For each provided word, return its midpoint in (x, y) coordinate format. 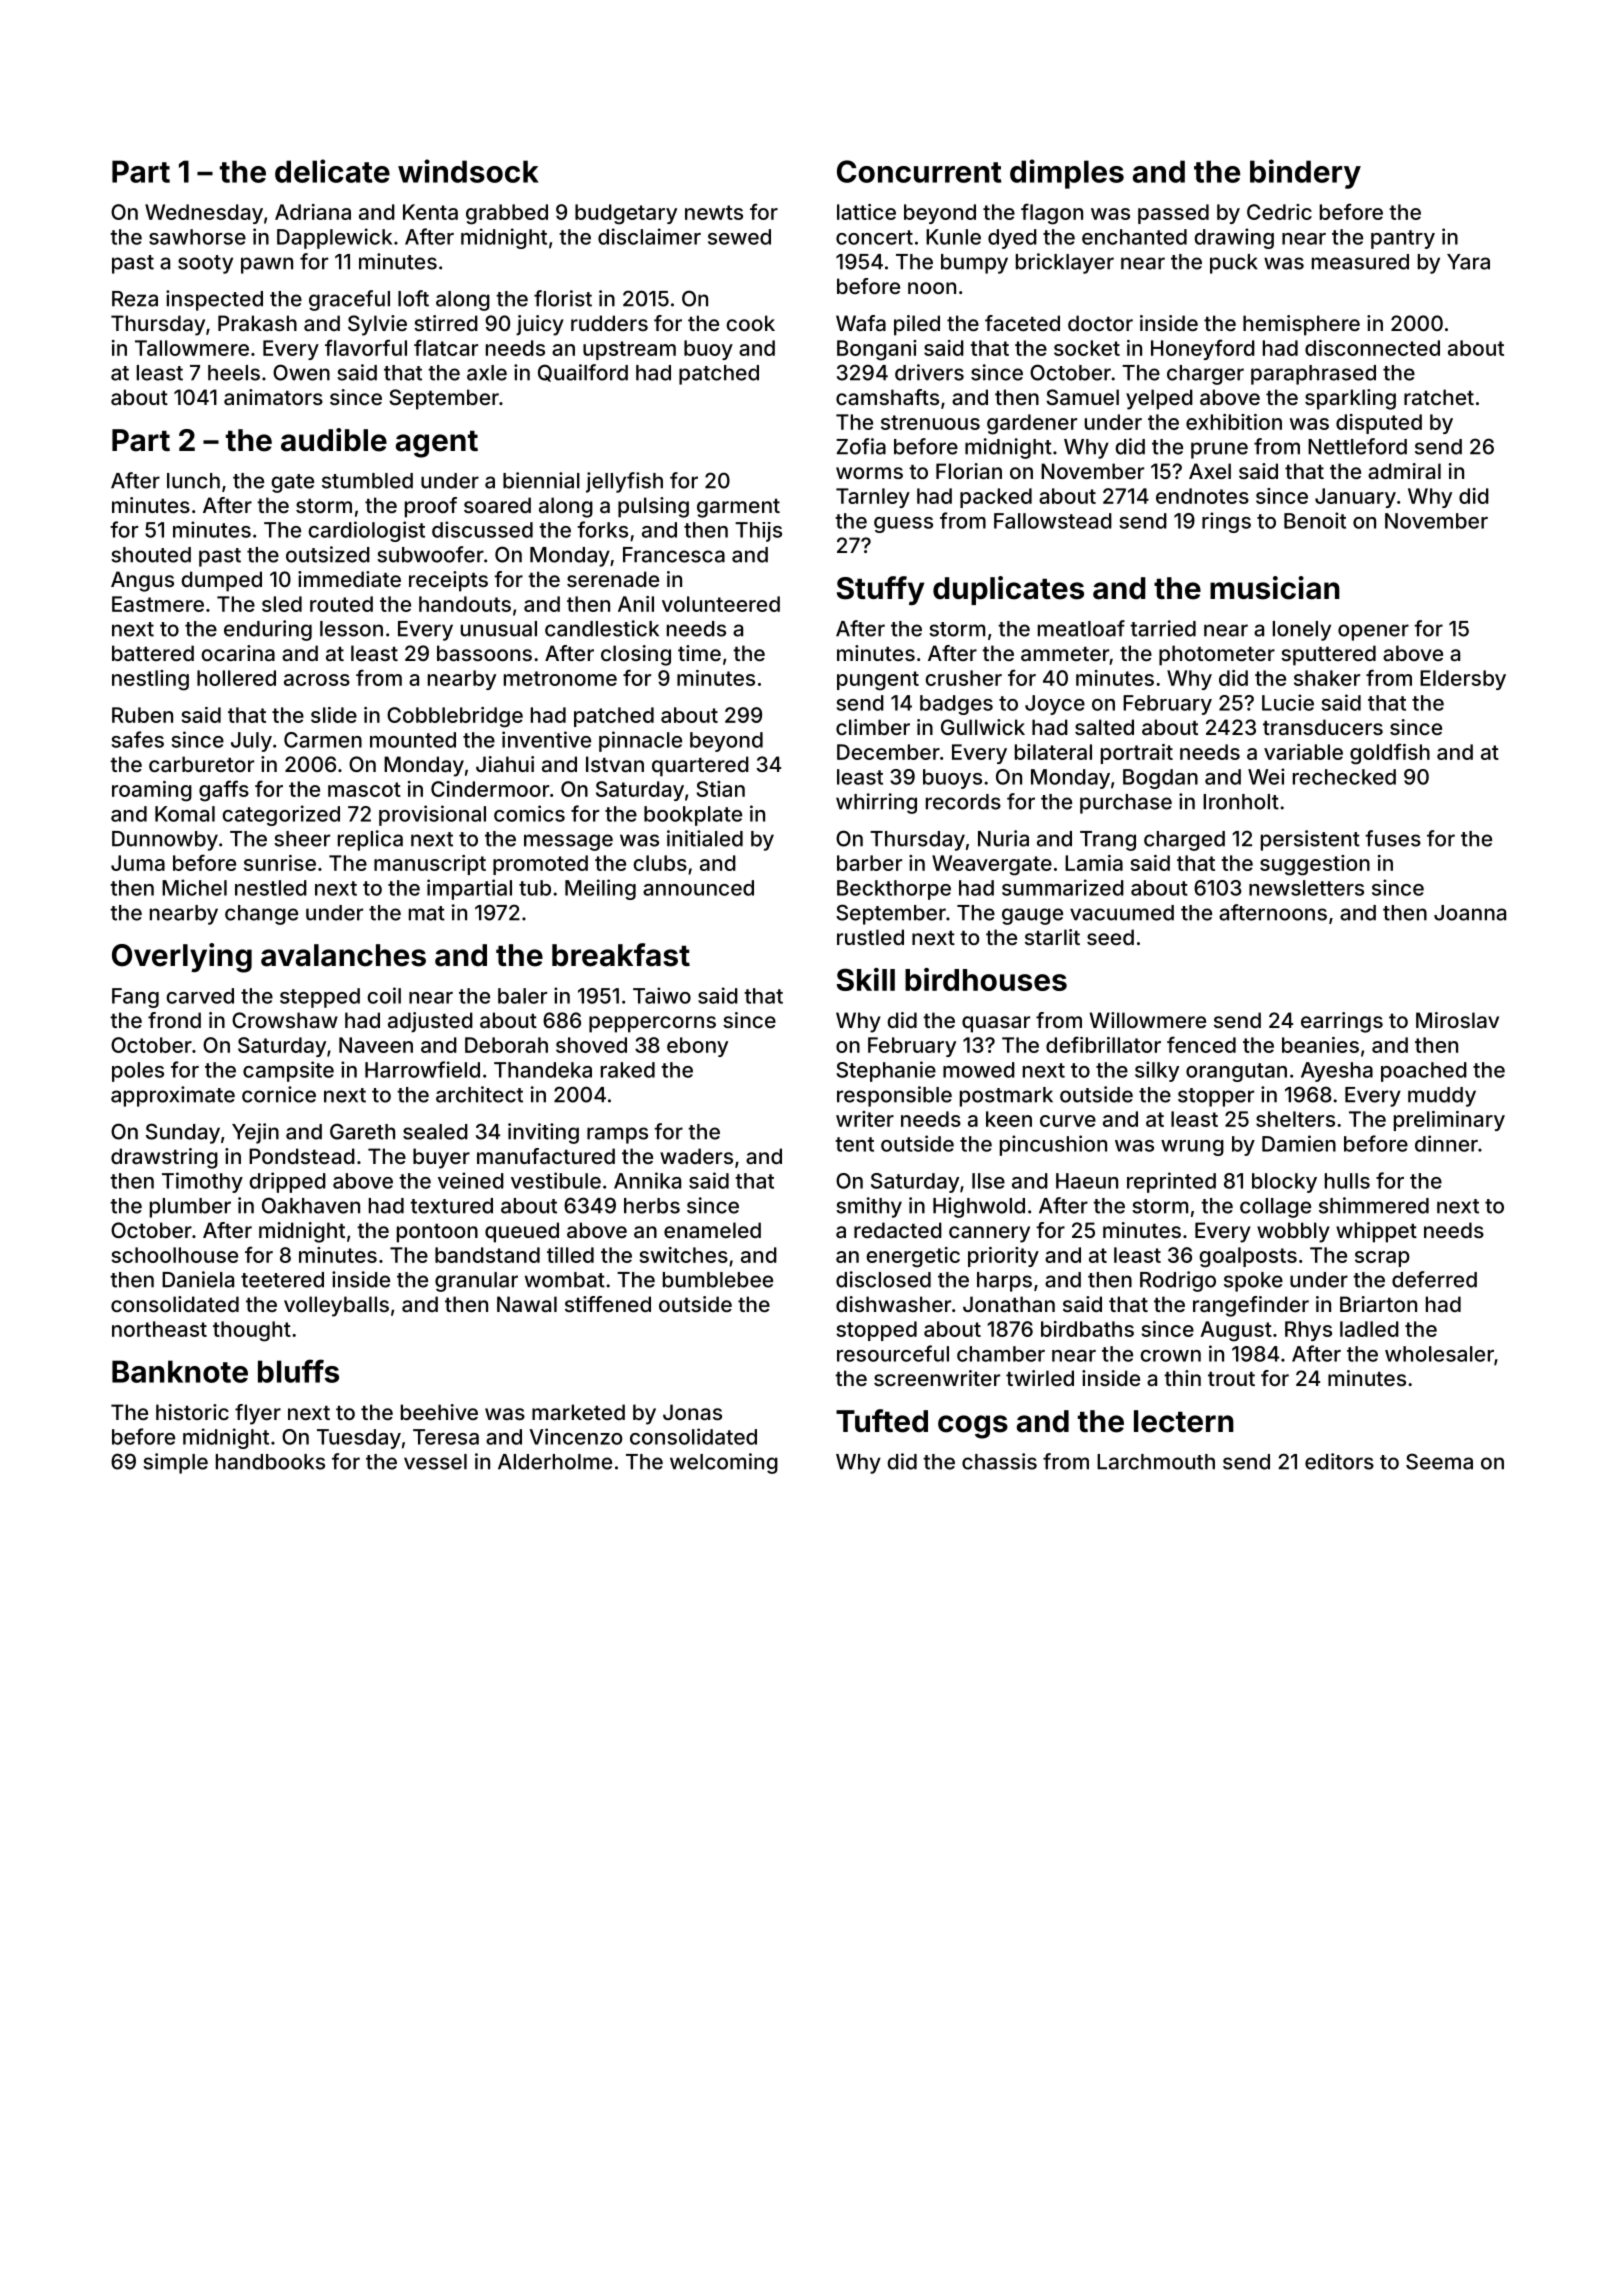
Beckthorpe (894, 890)
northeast (159, 1329)
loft (413, 298)
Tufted (882, 1421)
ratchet (1439, 397)
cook (750, 323)
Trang (1108, 841)
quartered (700, 766)
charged (1184, 841)
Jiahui (505, 764)
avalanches (343, 955)
